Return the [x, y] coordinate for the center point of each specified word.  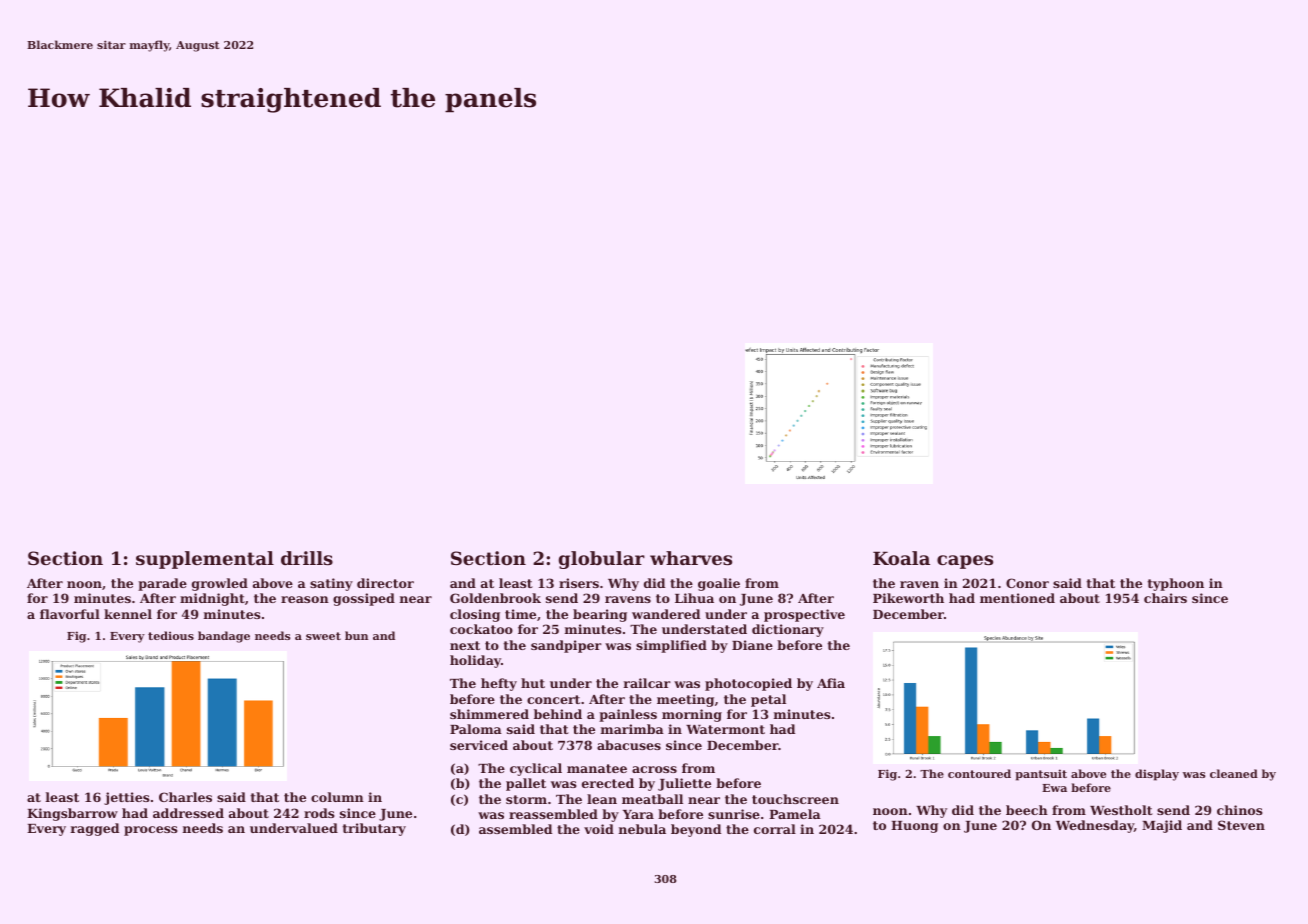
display [1157, 775]
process [150, 831]
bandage [224, 637]
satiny [331, 584]
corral [775, 829]
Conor [1027, 583]
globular [602, 560]
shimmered [489, 714]
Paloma [476, 729]
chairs [1165, 598]
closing [475, 615]
